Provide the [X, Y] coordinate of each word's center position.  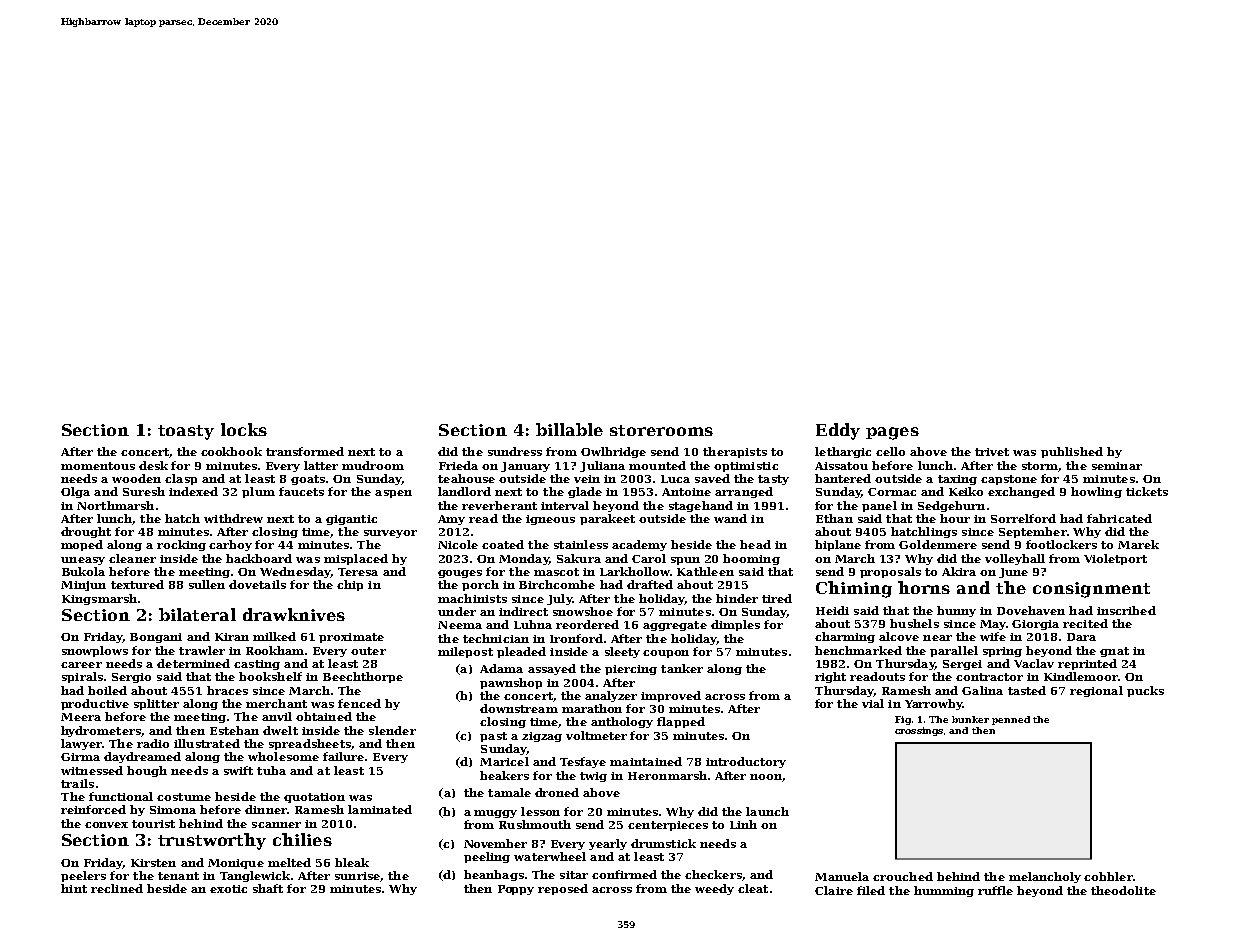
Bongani [156, 638]
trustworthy [212, 841]
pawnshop [511, 683]
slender [392, 730]
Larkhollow [635, 571]
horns [924, 587]
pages [892, 433]
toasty [186, 432]
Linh [743, 824]
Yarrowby [934, 704]
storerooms [661, 430]
